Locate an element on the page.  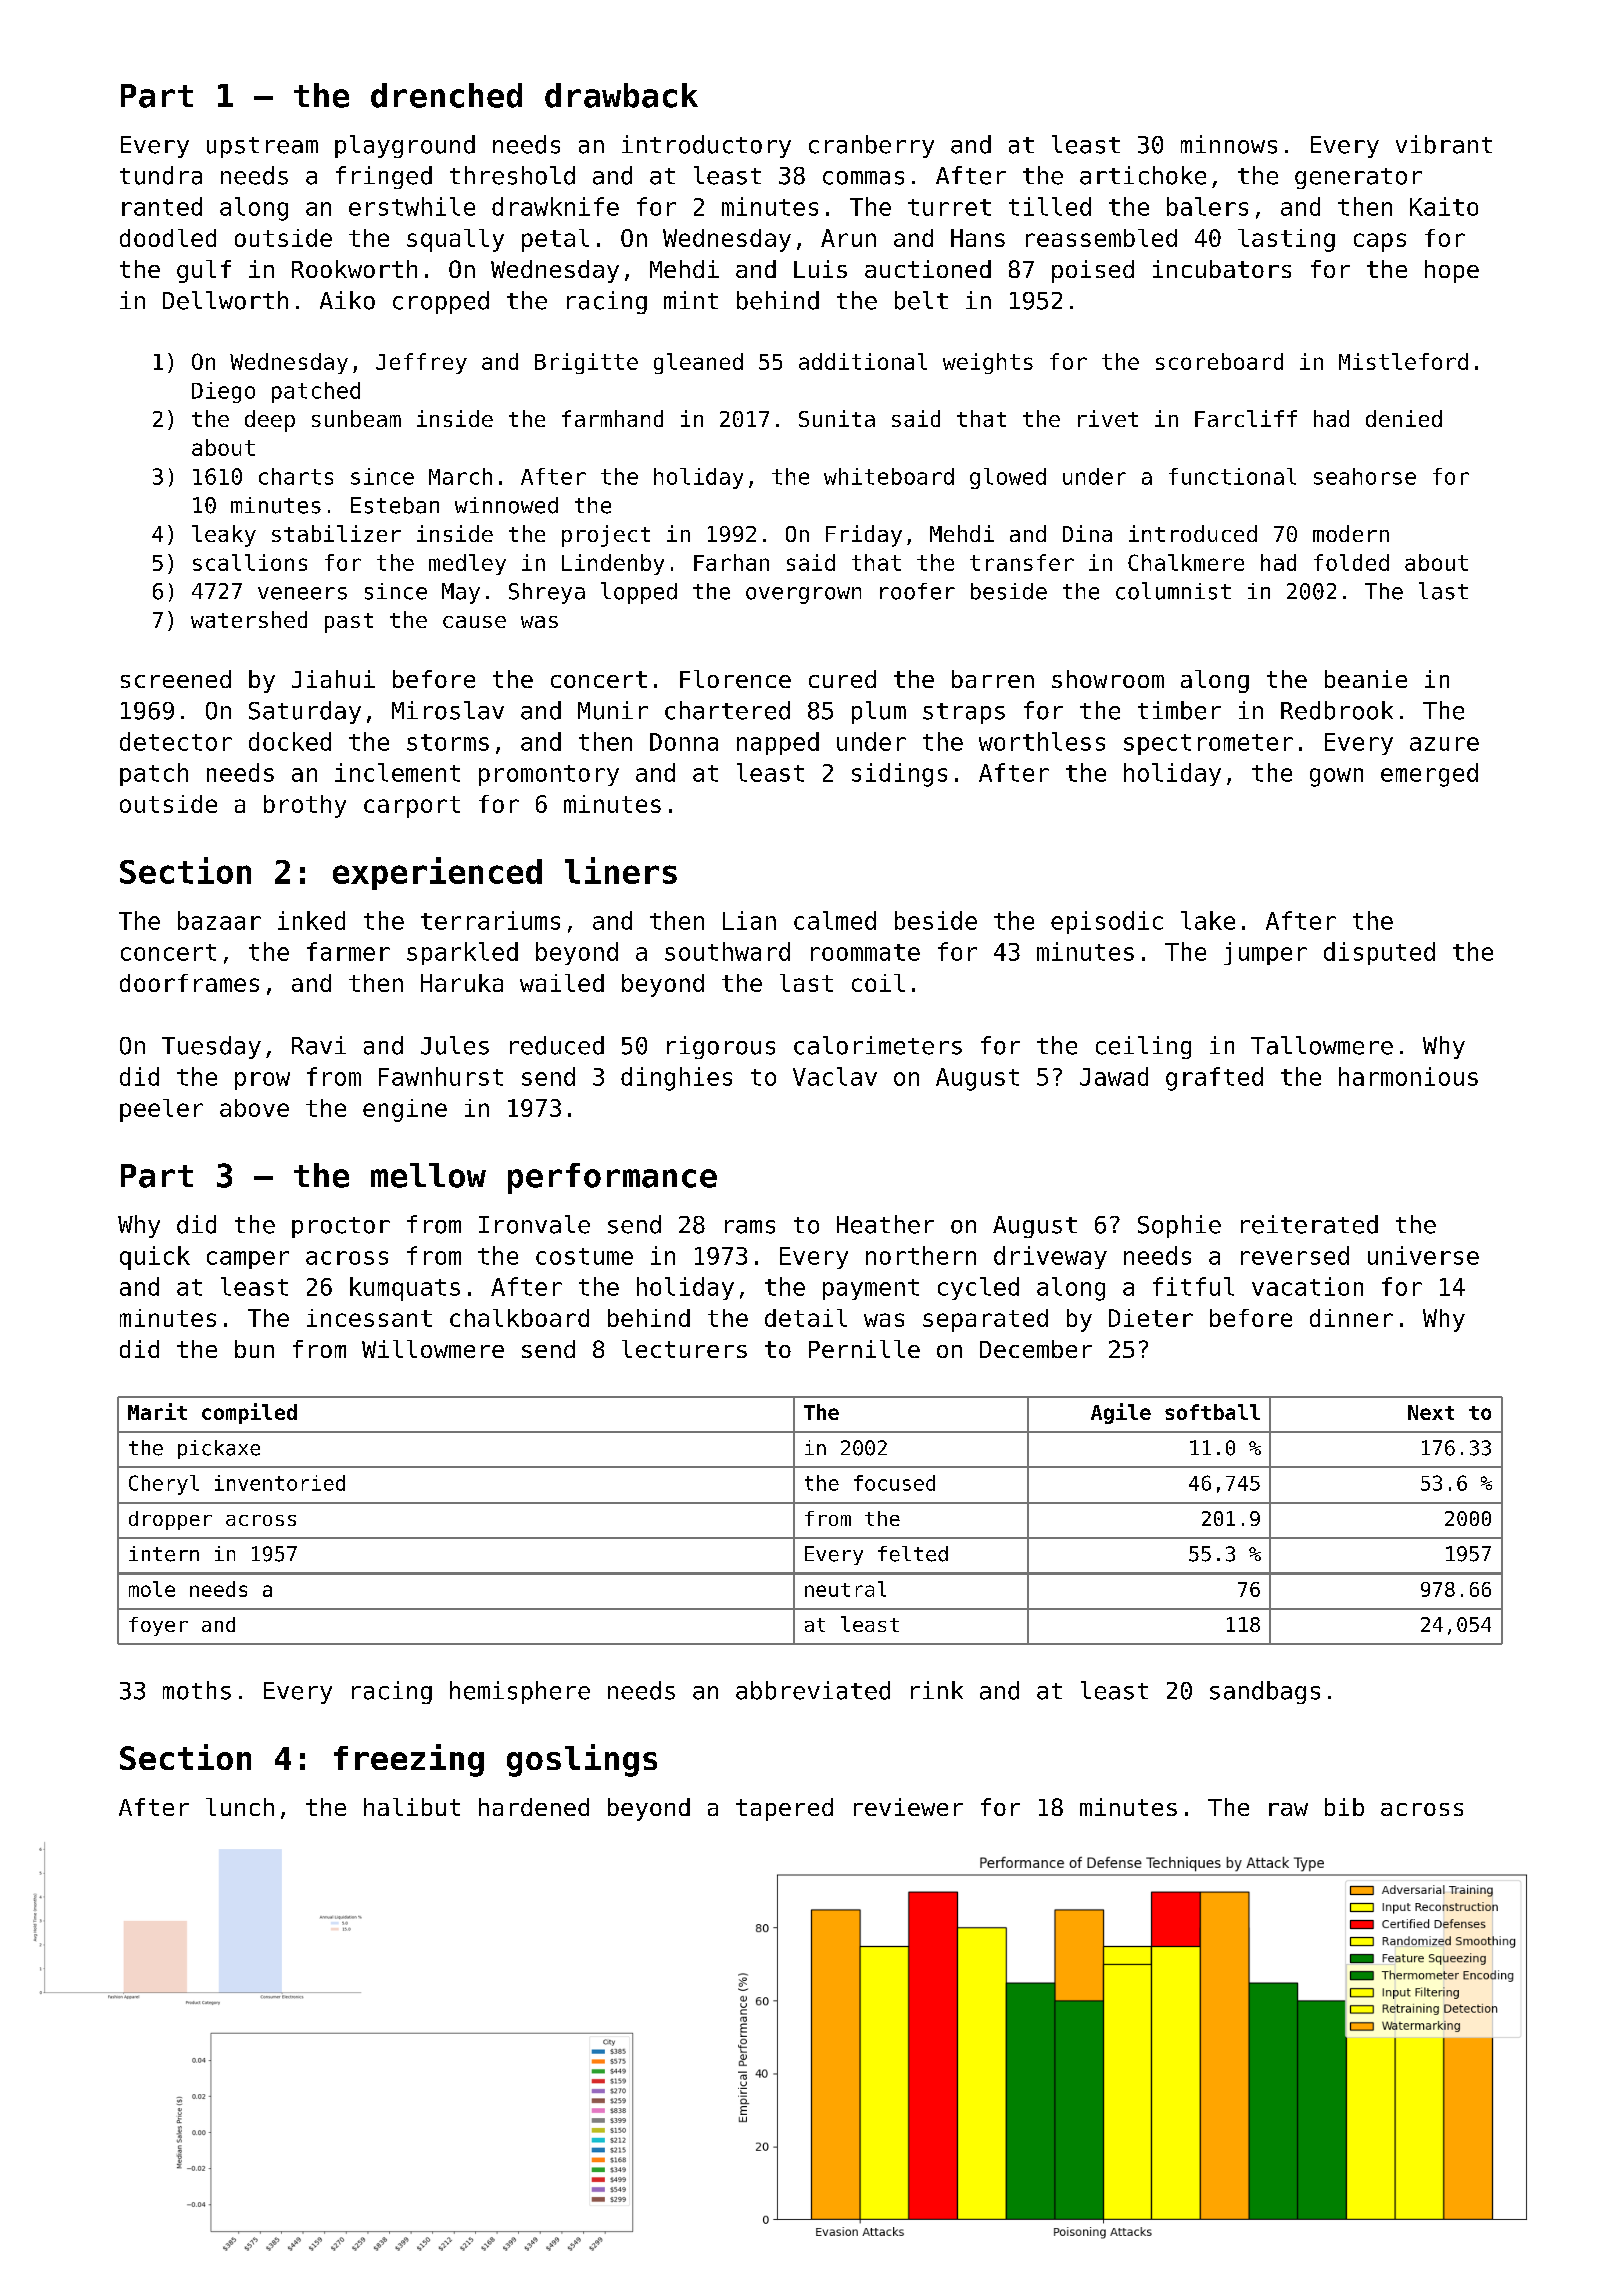
drawback is located at coordinates (621, 95).
